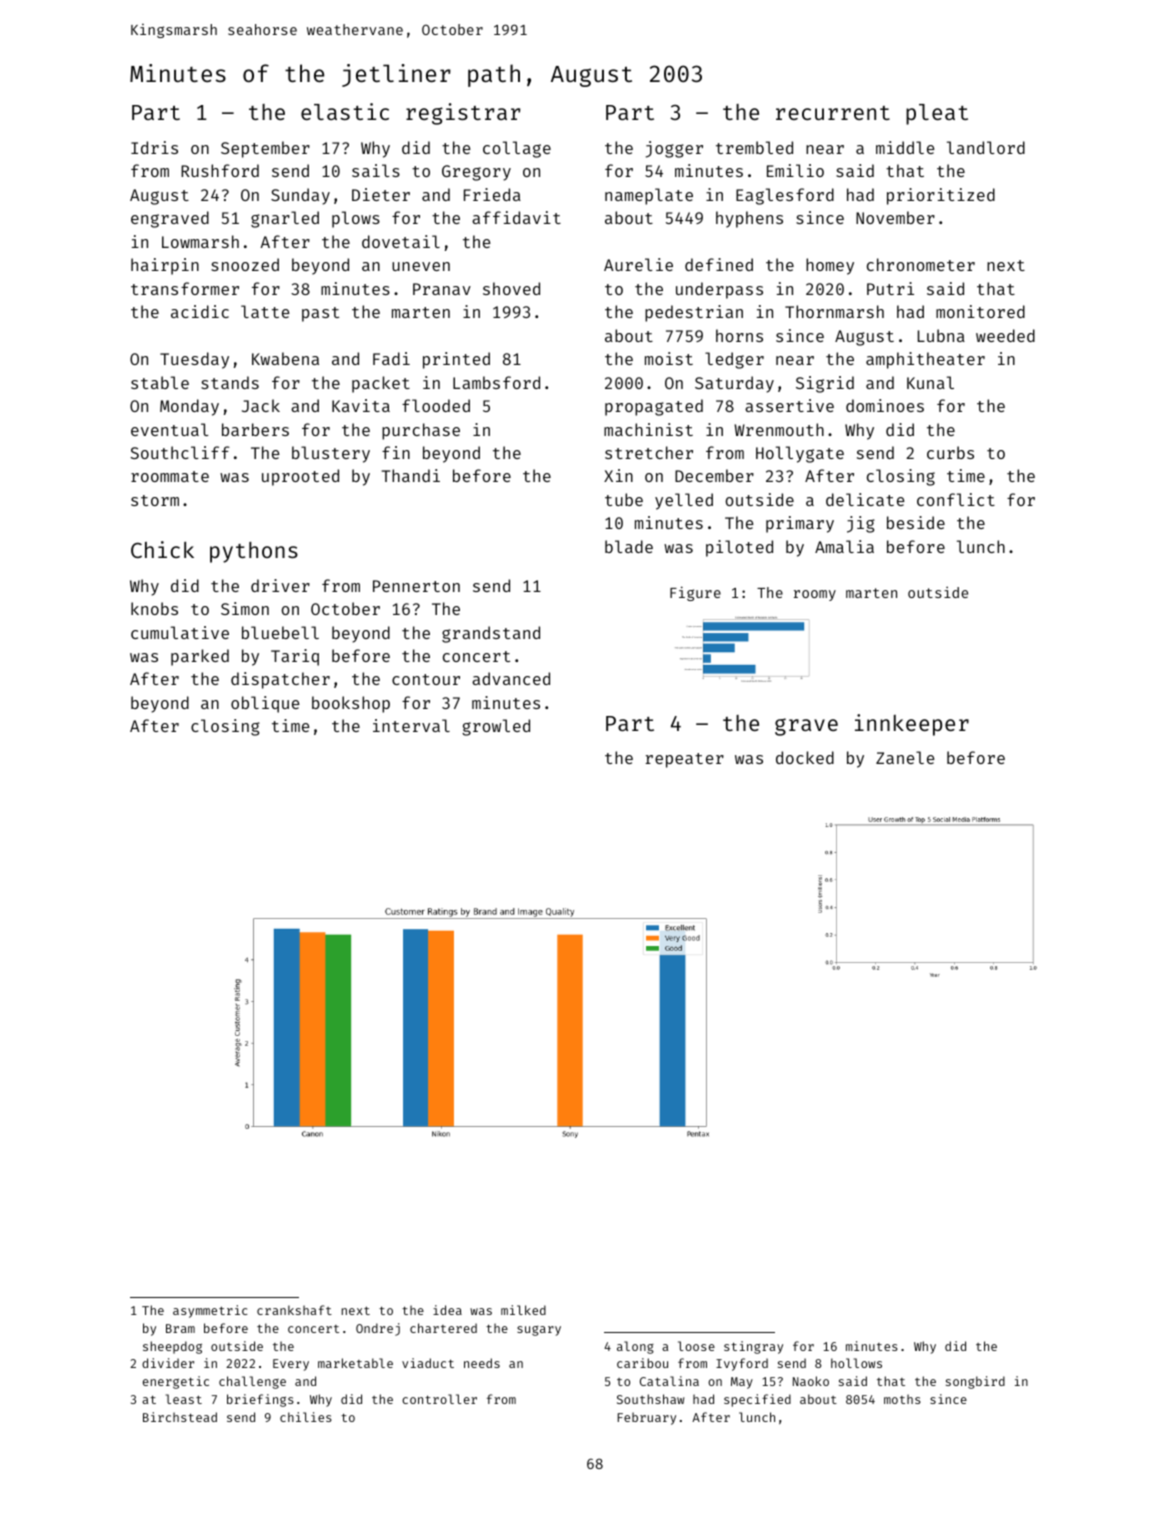 The image size is (1172, 1517). I want to click on loose, so click(696, 1346).
